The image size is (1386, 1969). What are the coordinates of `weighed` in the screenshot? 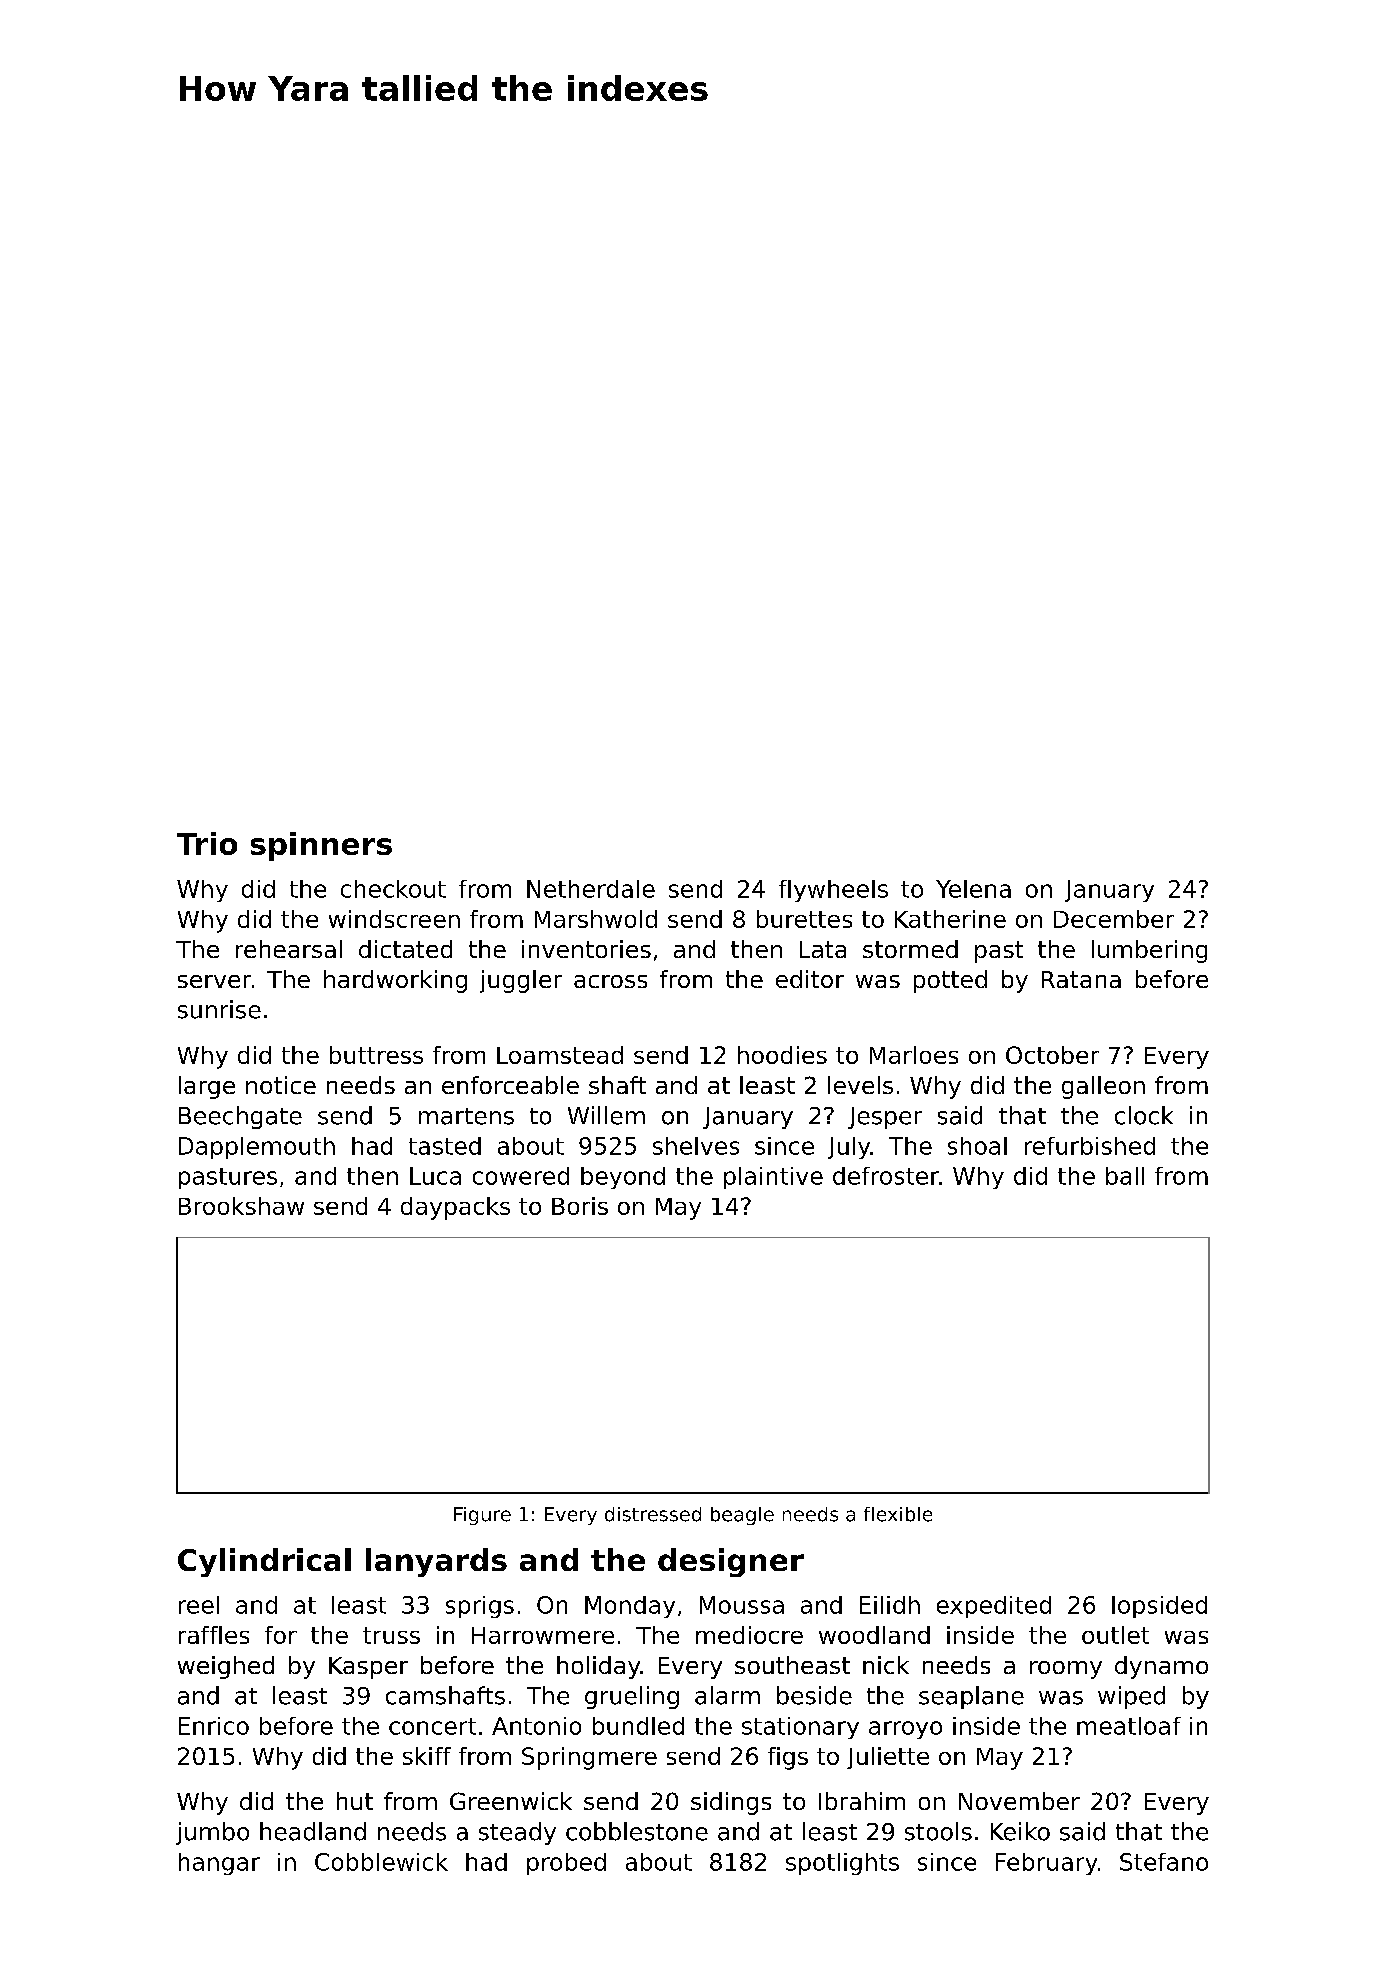 It's located at (226, 1667).
